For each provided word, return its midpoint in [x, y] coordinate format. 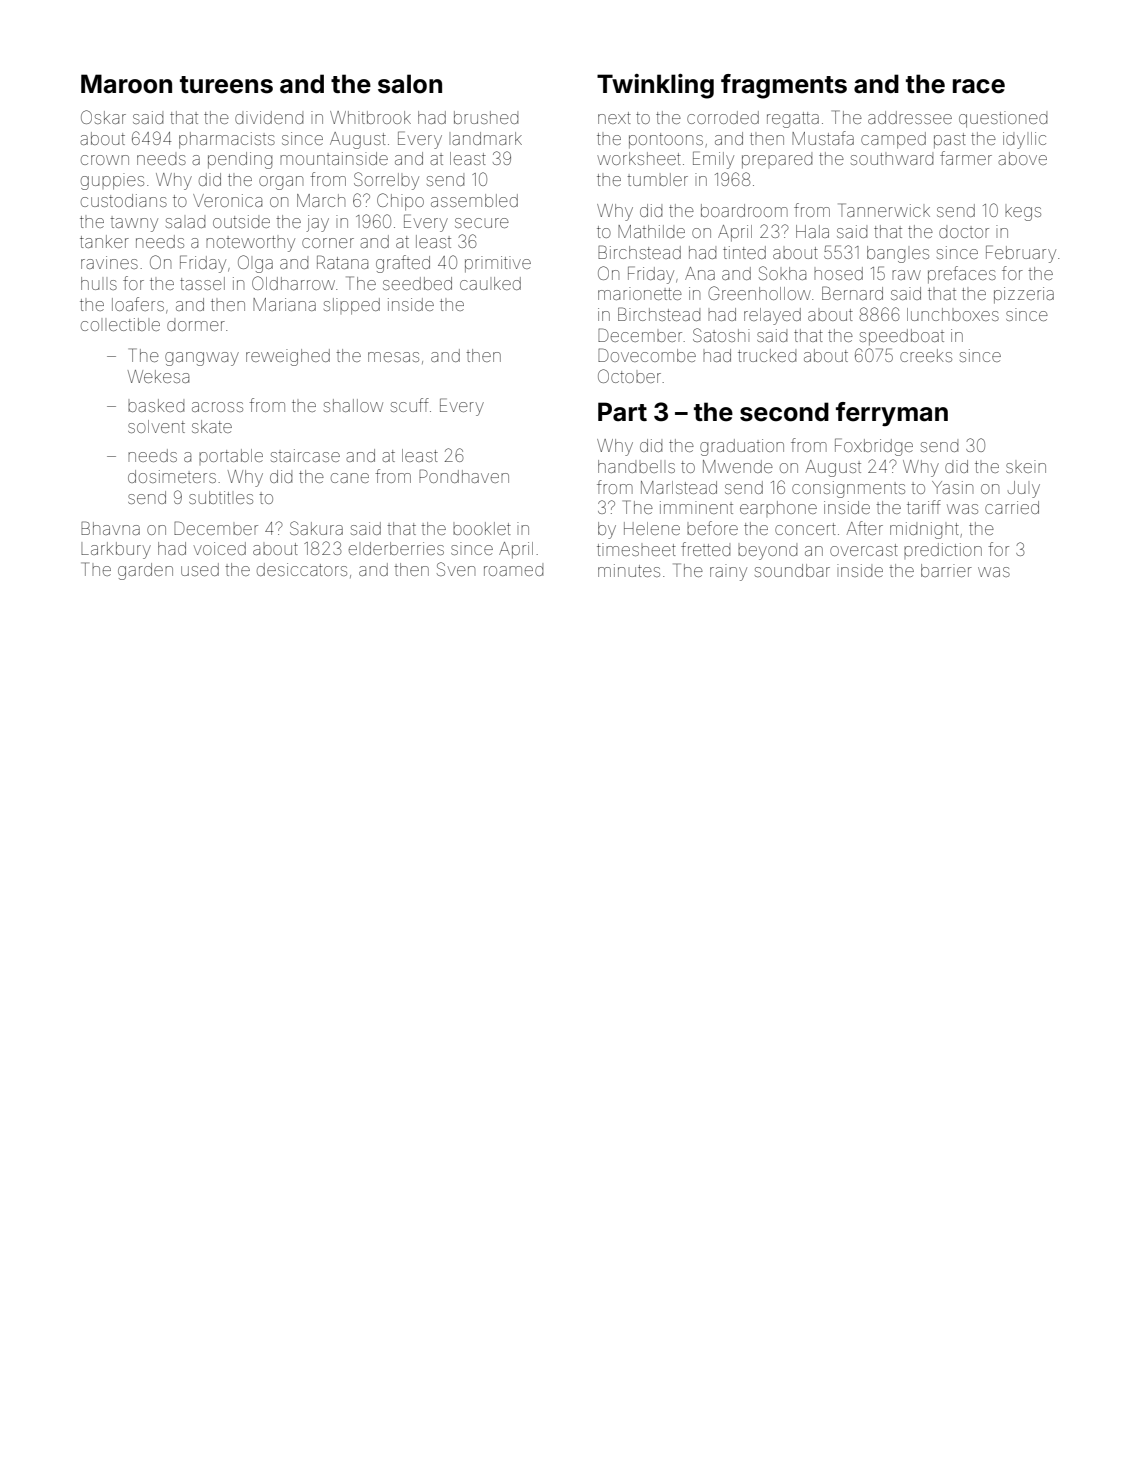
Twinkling [655, 86]
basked [156, 405]
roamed [513, 571]
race [979, 86]
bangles [898, 254]
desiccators [302, 569]
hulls [99, 283]
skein [1026, 466]
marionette [640, 293]
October [629, 376]
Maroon [126, 84]
